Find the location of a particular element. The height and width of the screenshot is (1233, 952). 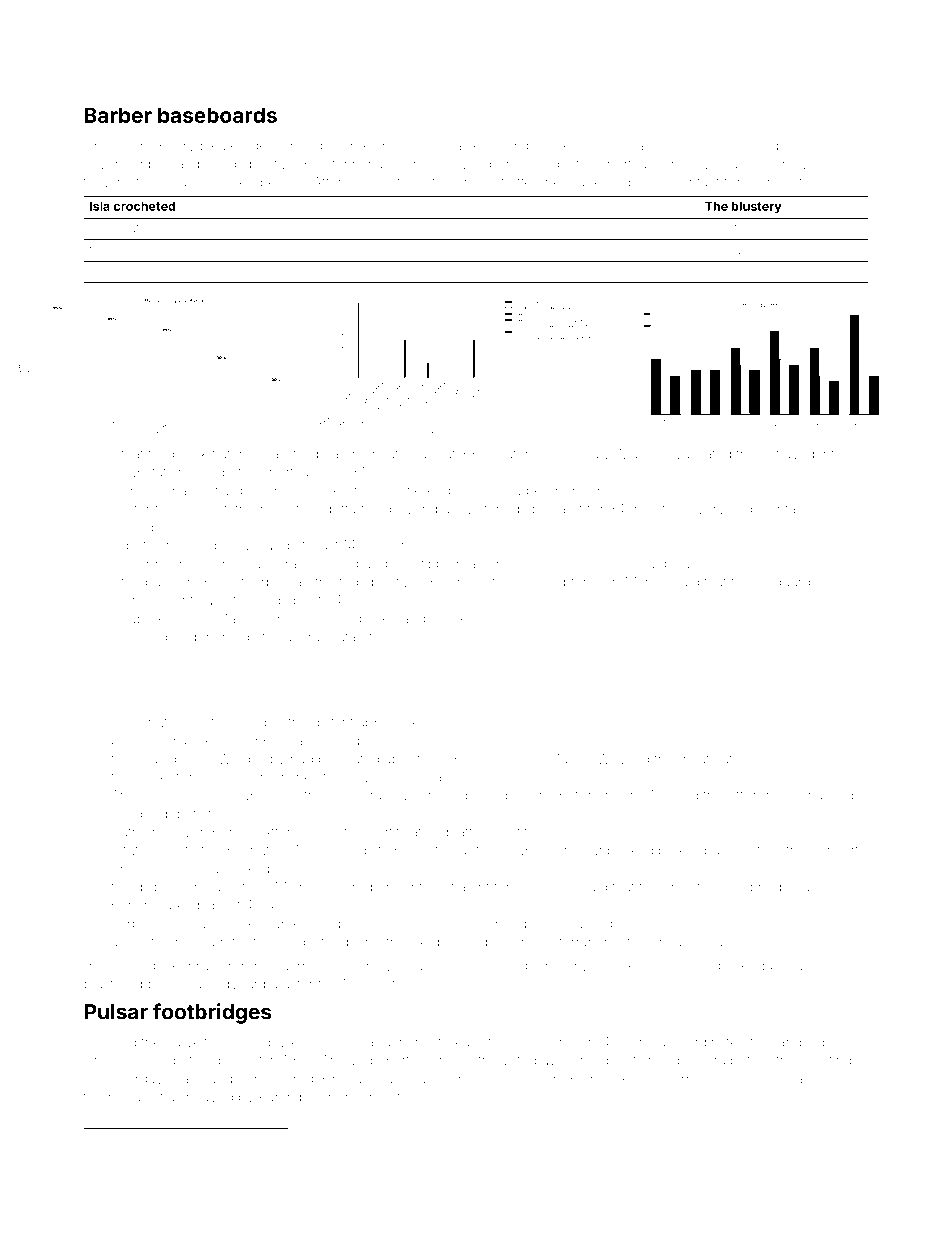

curbs is located at coordinates (129, 924).
